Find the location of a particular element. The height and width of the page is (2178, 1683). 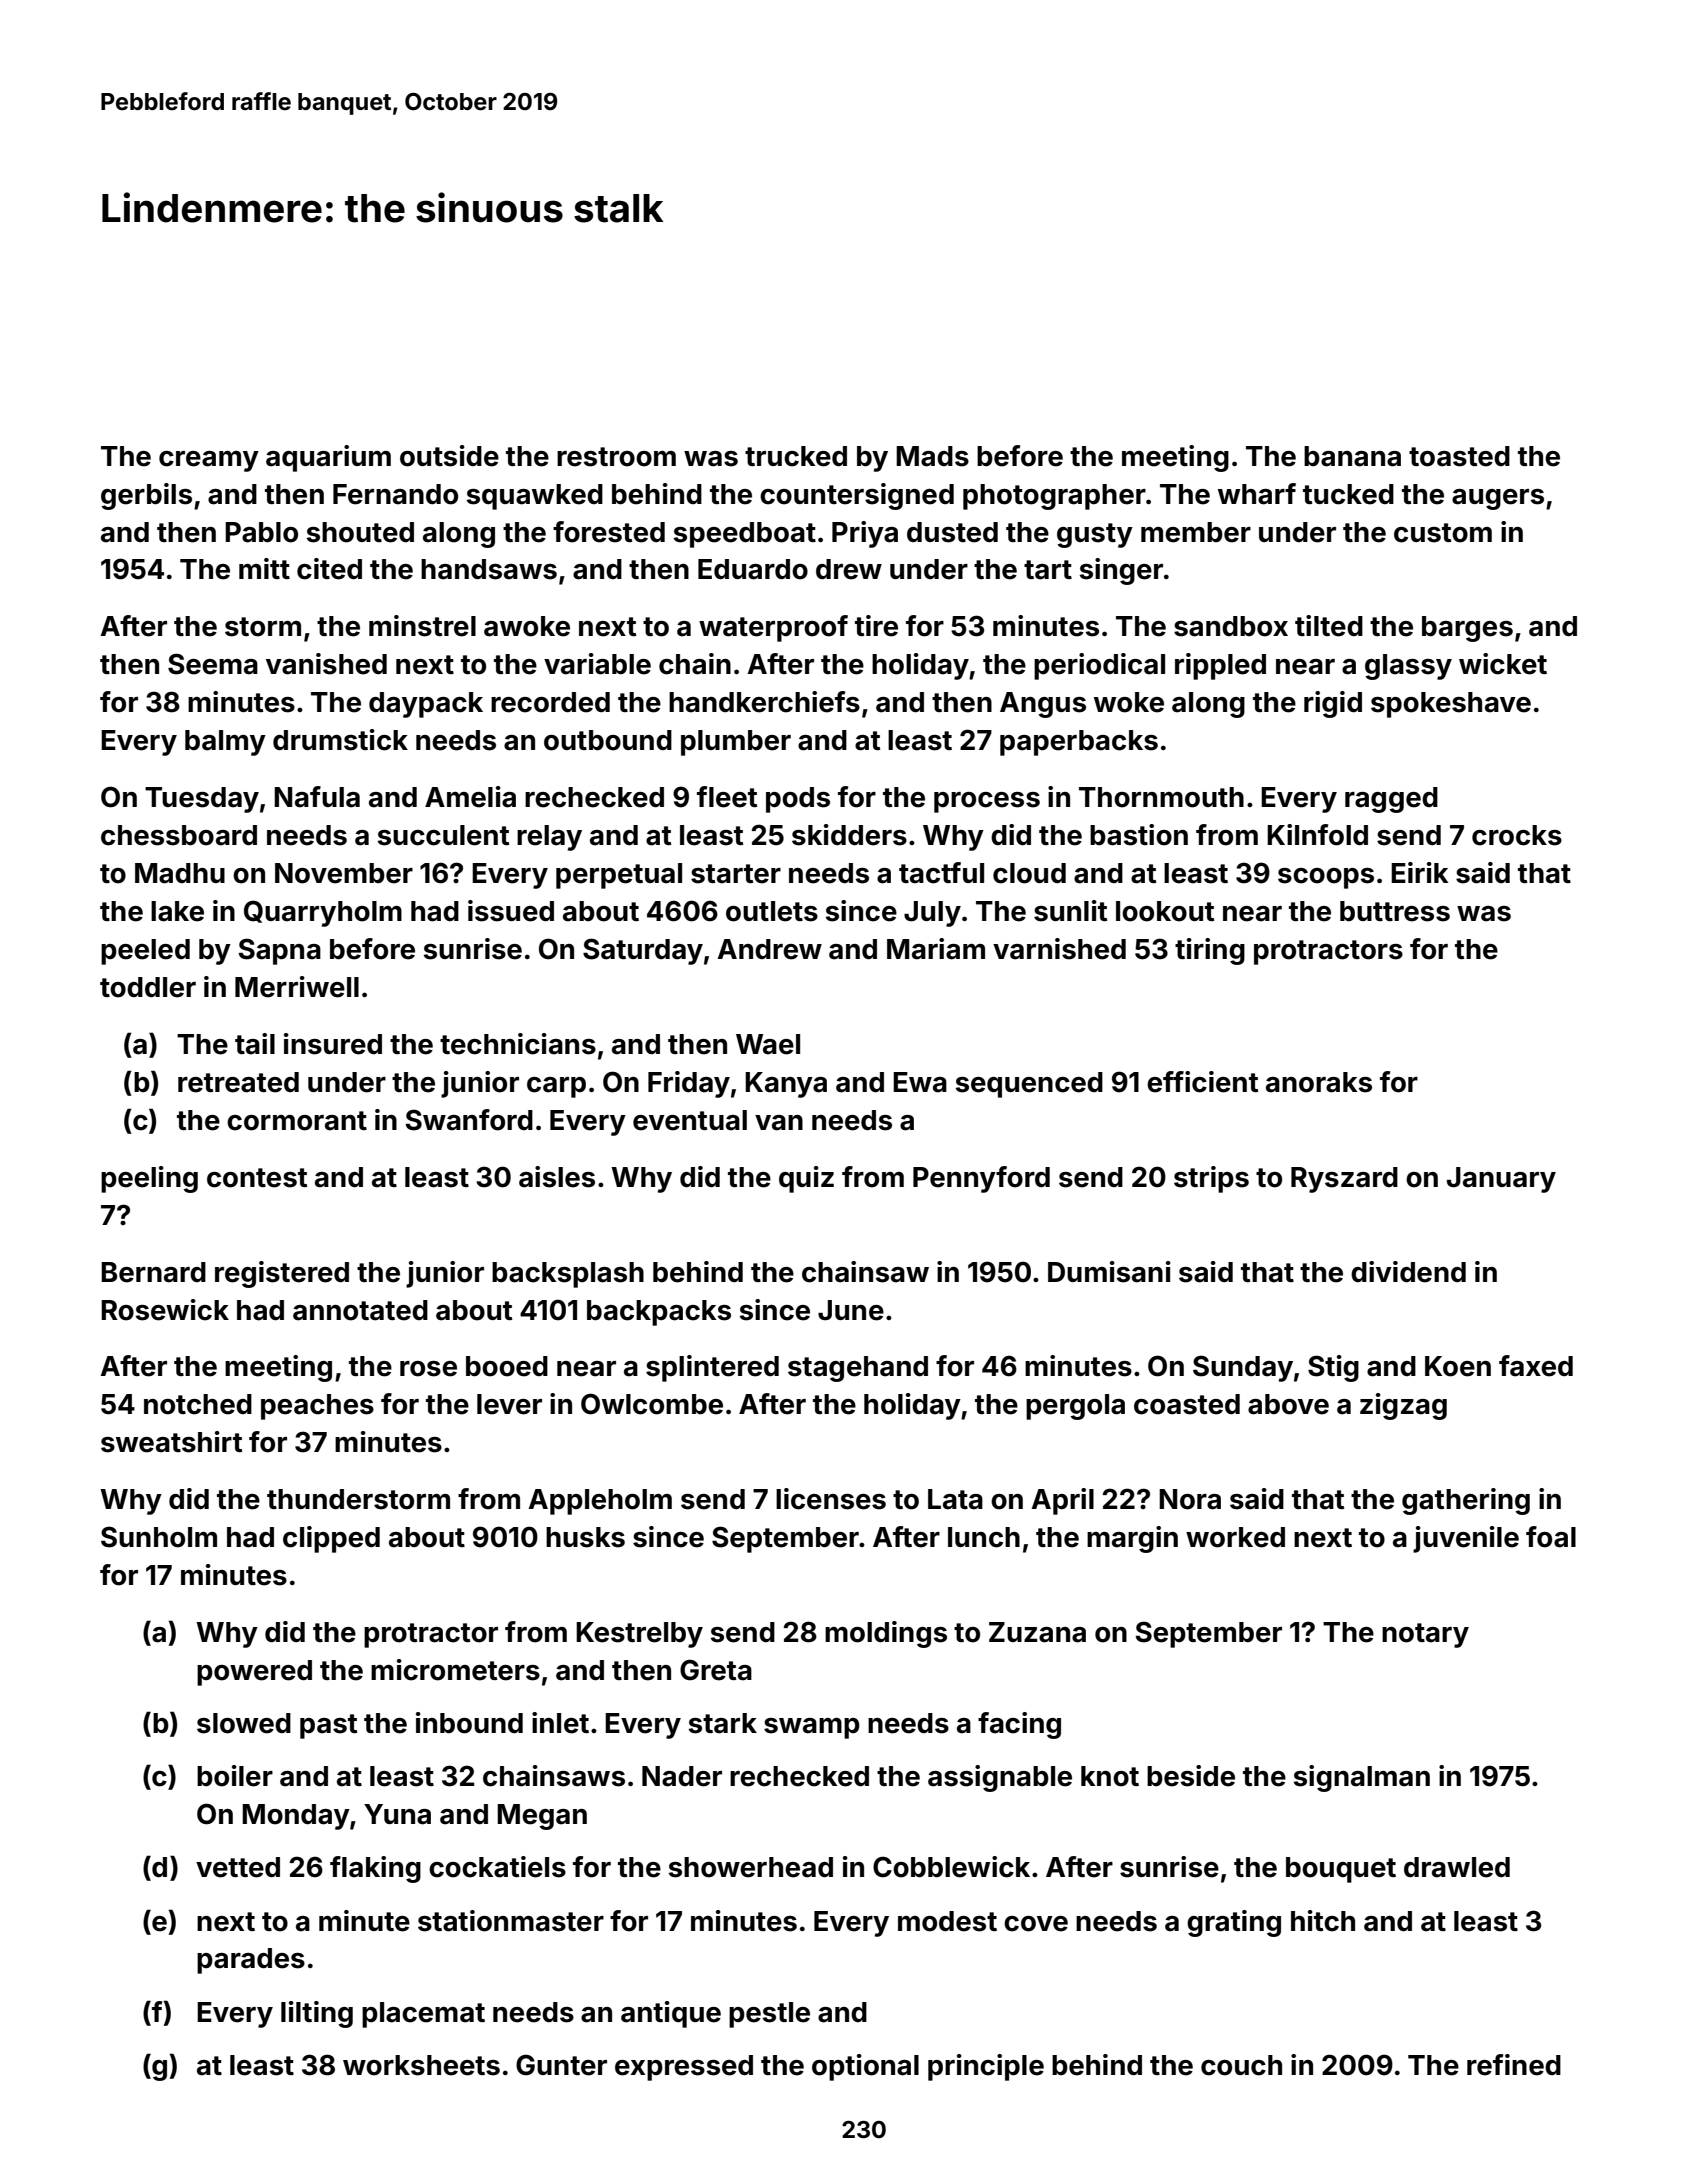

technicians is located at coordinates (518, 1044).
